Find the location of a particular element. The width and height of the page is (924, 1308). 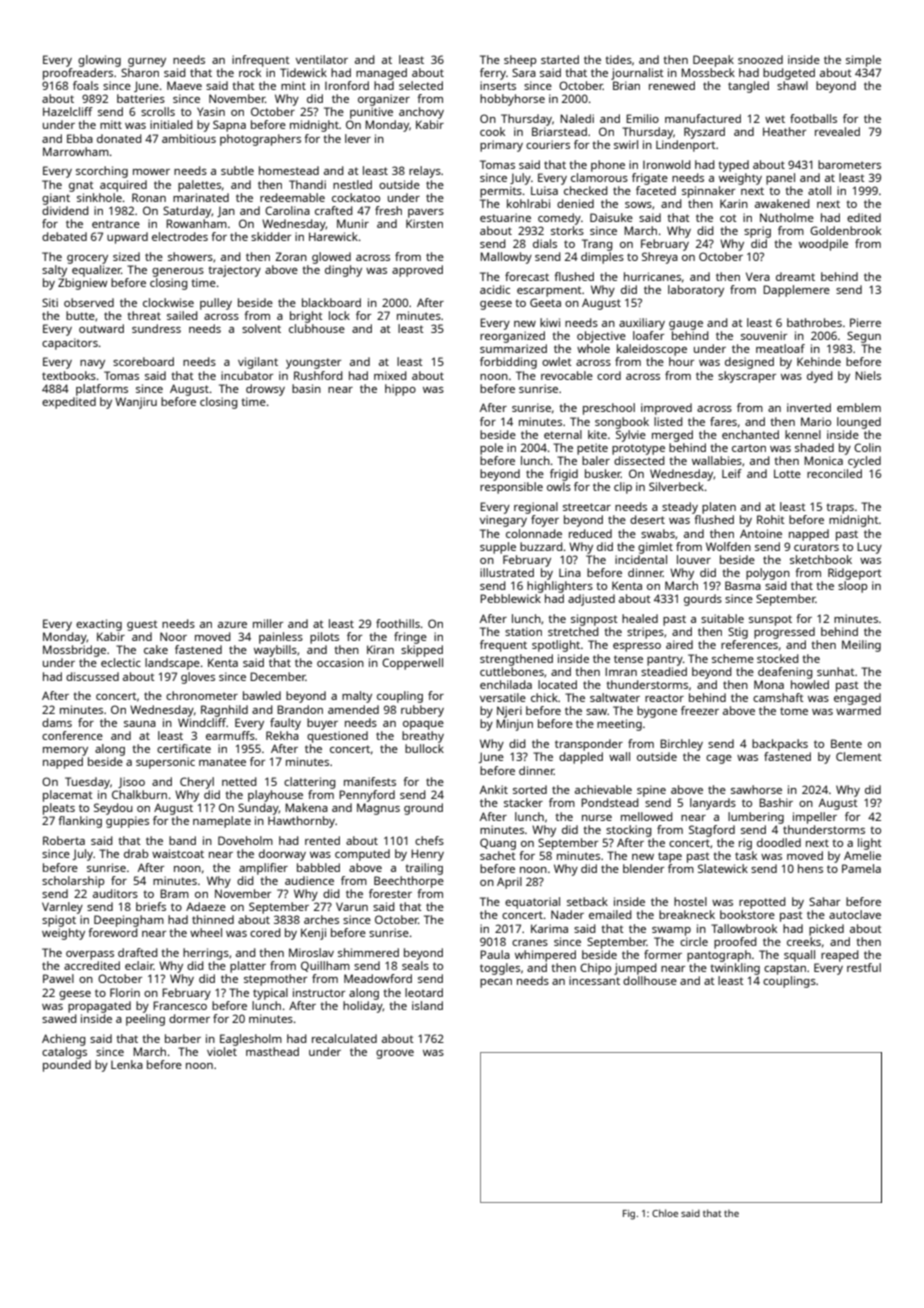

discussed is located at coordinates (92, 676).
